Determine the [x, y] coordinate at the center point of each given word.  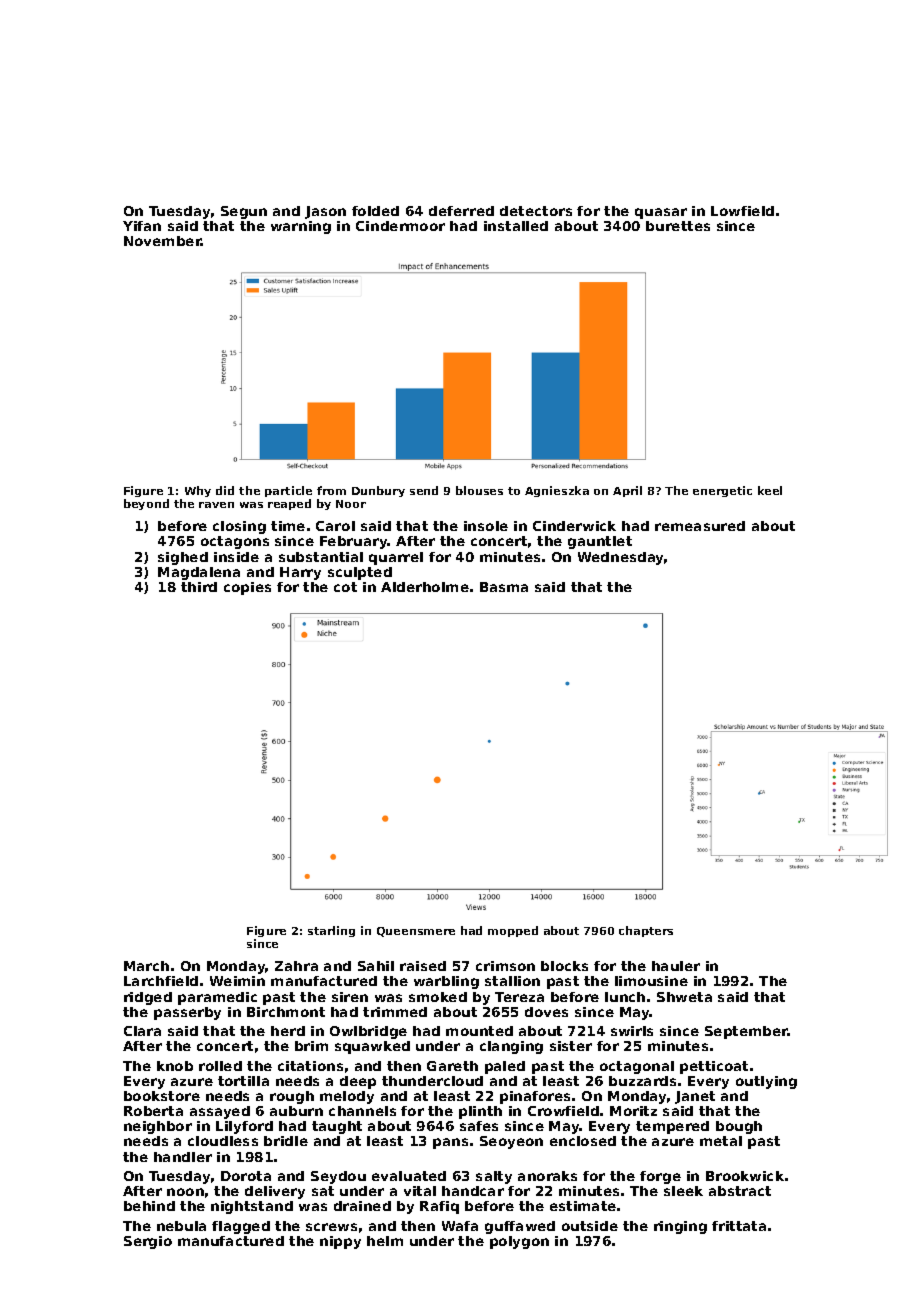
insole [486, 526]
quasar [661, 213]
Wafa [460, 1226]
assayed [220, 1112]
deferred [461, 211]
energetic [722, 491]
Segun [244, 212]
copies [247, 588]
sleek [683, 1191]
